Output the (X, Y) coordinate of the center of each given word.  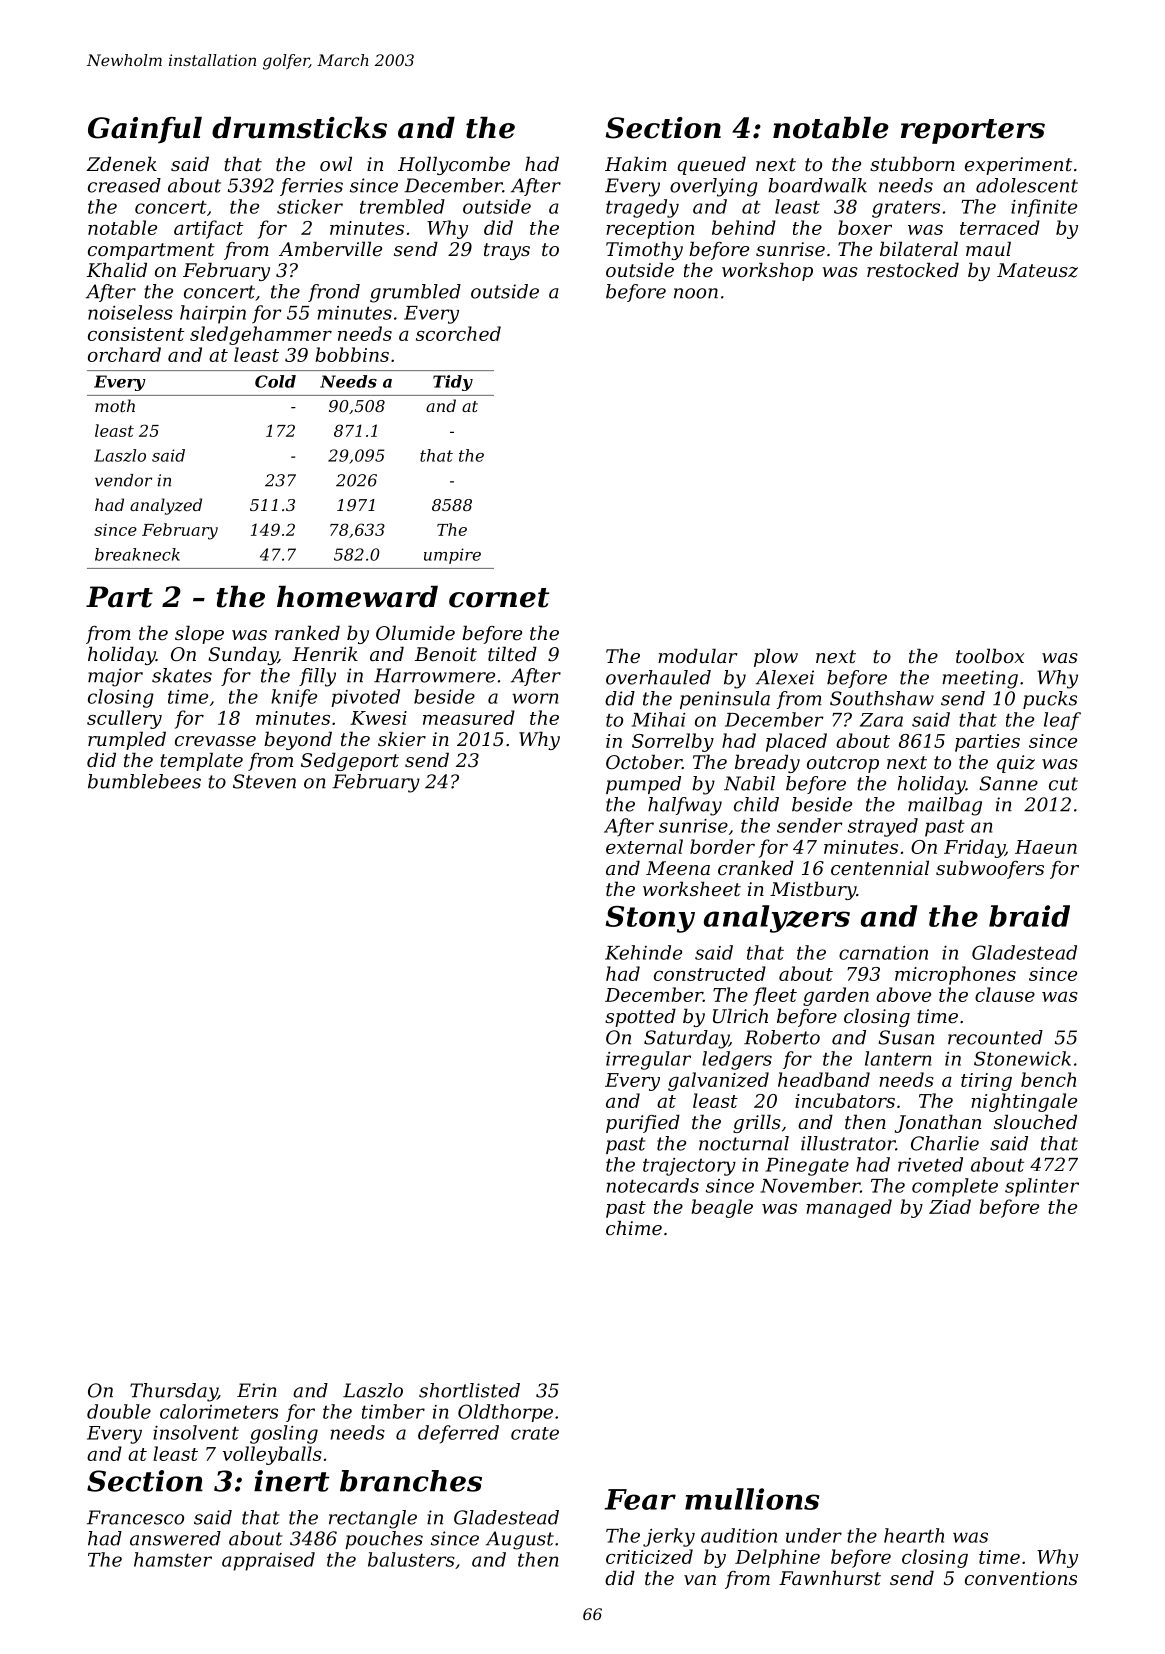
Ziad (950, 1206)
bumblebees (144, 781)
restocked (913, 269)
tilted (512, 653)
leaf (1062, 721)
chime (634, 1227)
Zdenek (121, 163)
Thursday (174, 1392)
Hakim (636, 163)
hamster (173, 1559)
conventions (1021, 1578)
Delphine (777, 1558)
